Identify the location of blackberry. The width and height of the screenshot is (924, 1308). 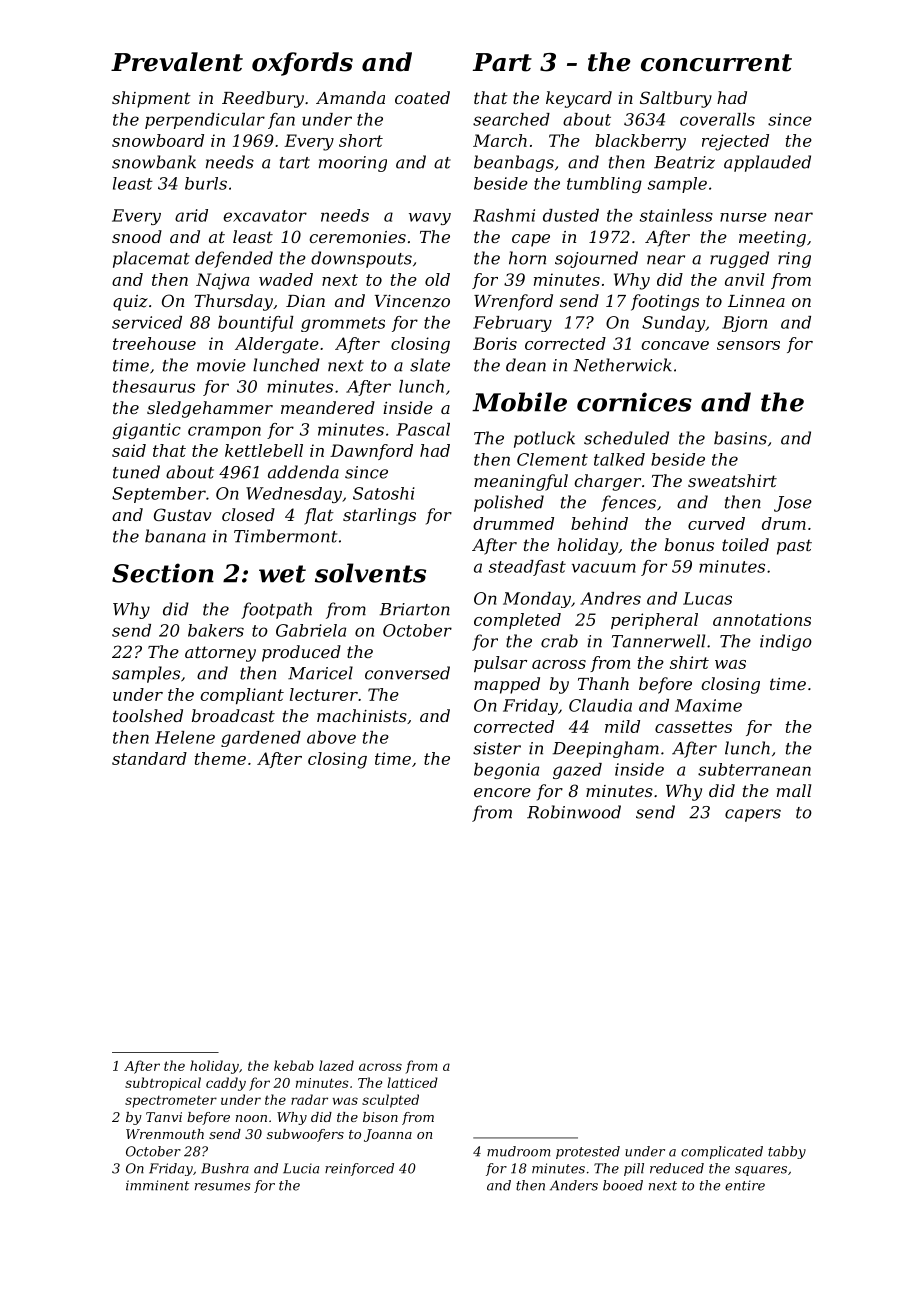
(640, 142).
